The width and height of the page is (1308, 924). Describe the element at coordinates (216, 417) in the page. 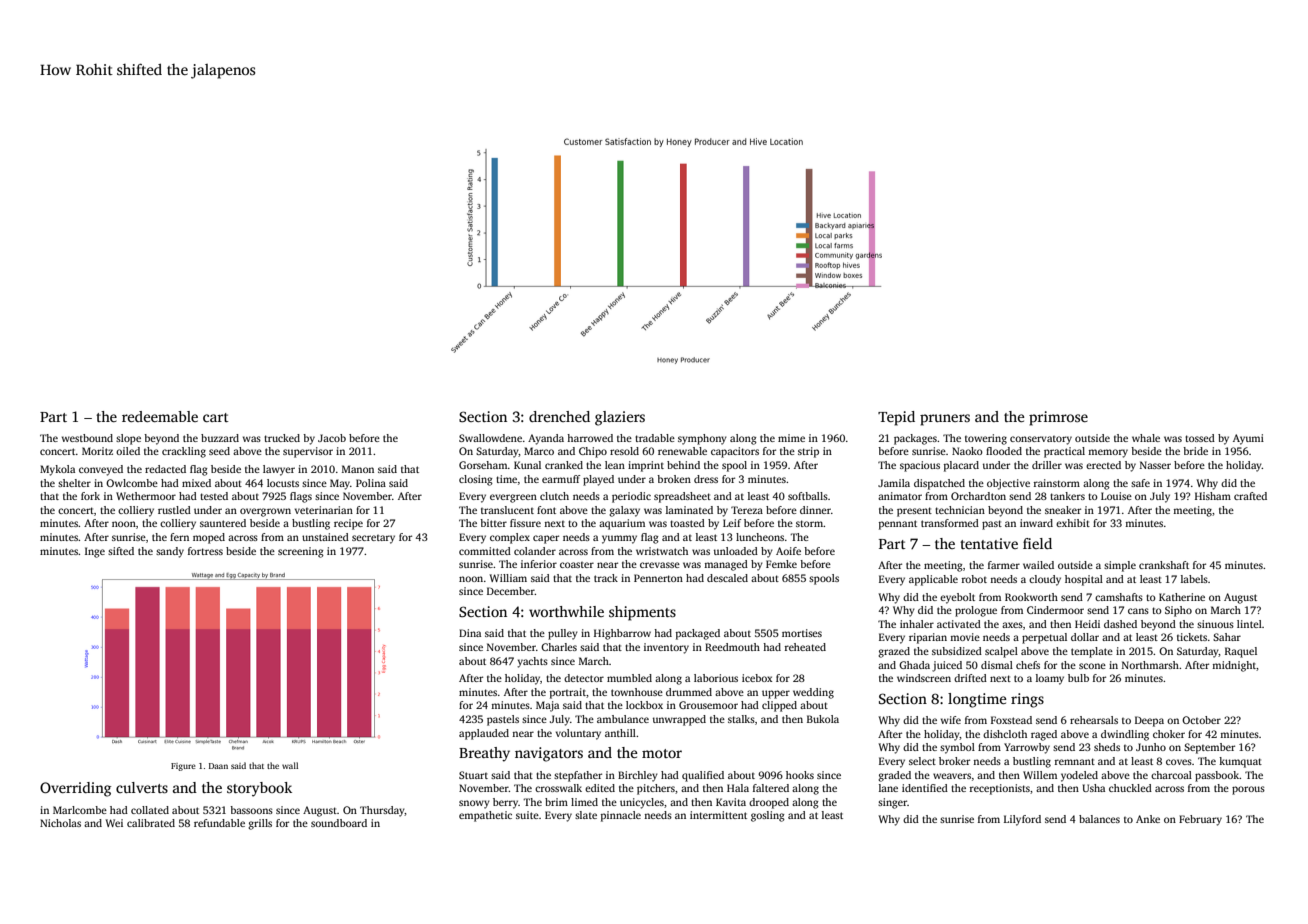

I see `cart` at that location.
